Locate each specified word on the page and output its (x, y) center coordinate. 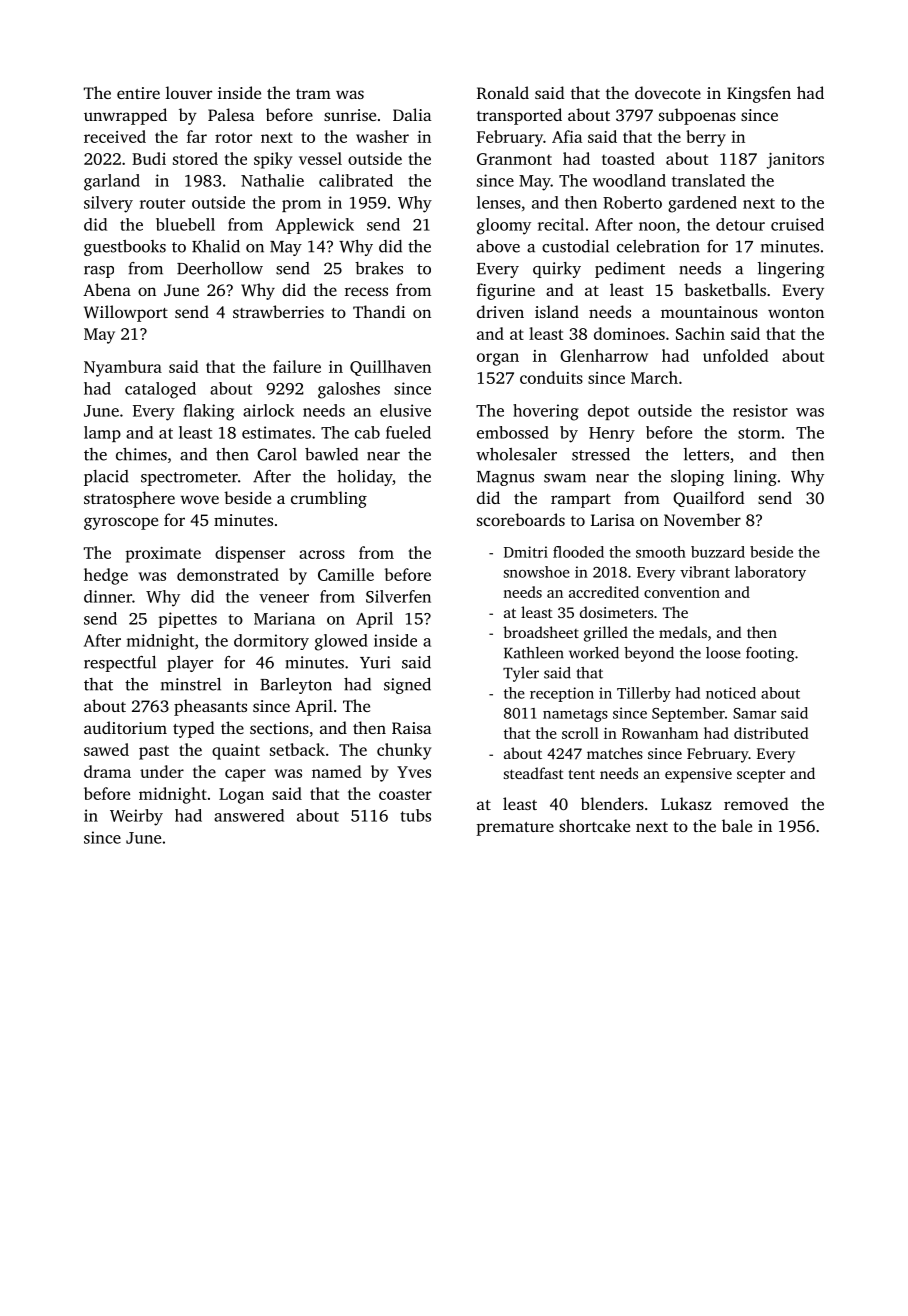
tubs (415, 815)
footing (770, 654)
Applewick (315, 226)
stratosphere (129, 499)
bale (737, 825)
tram (313, 94)
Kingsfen (759, 94)
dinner (108, 596)
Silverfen (398, 596)
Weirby (136, 817)
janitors (795, 161)
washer (382, 136)
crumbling (329, 499)
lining (755, 478)
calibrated (356, 180)
